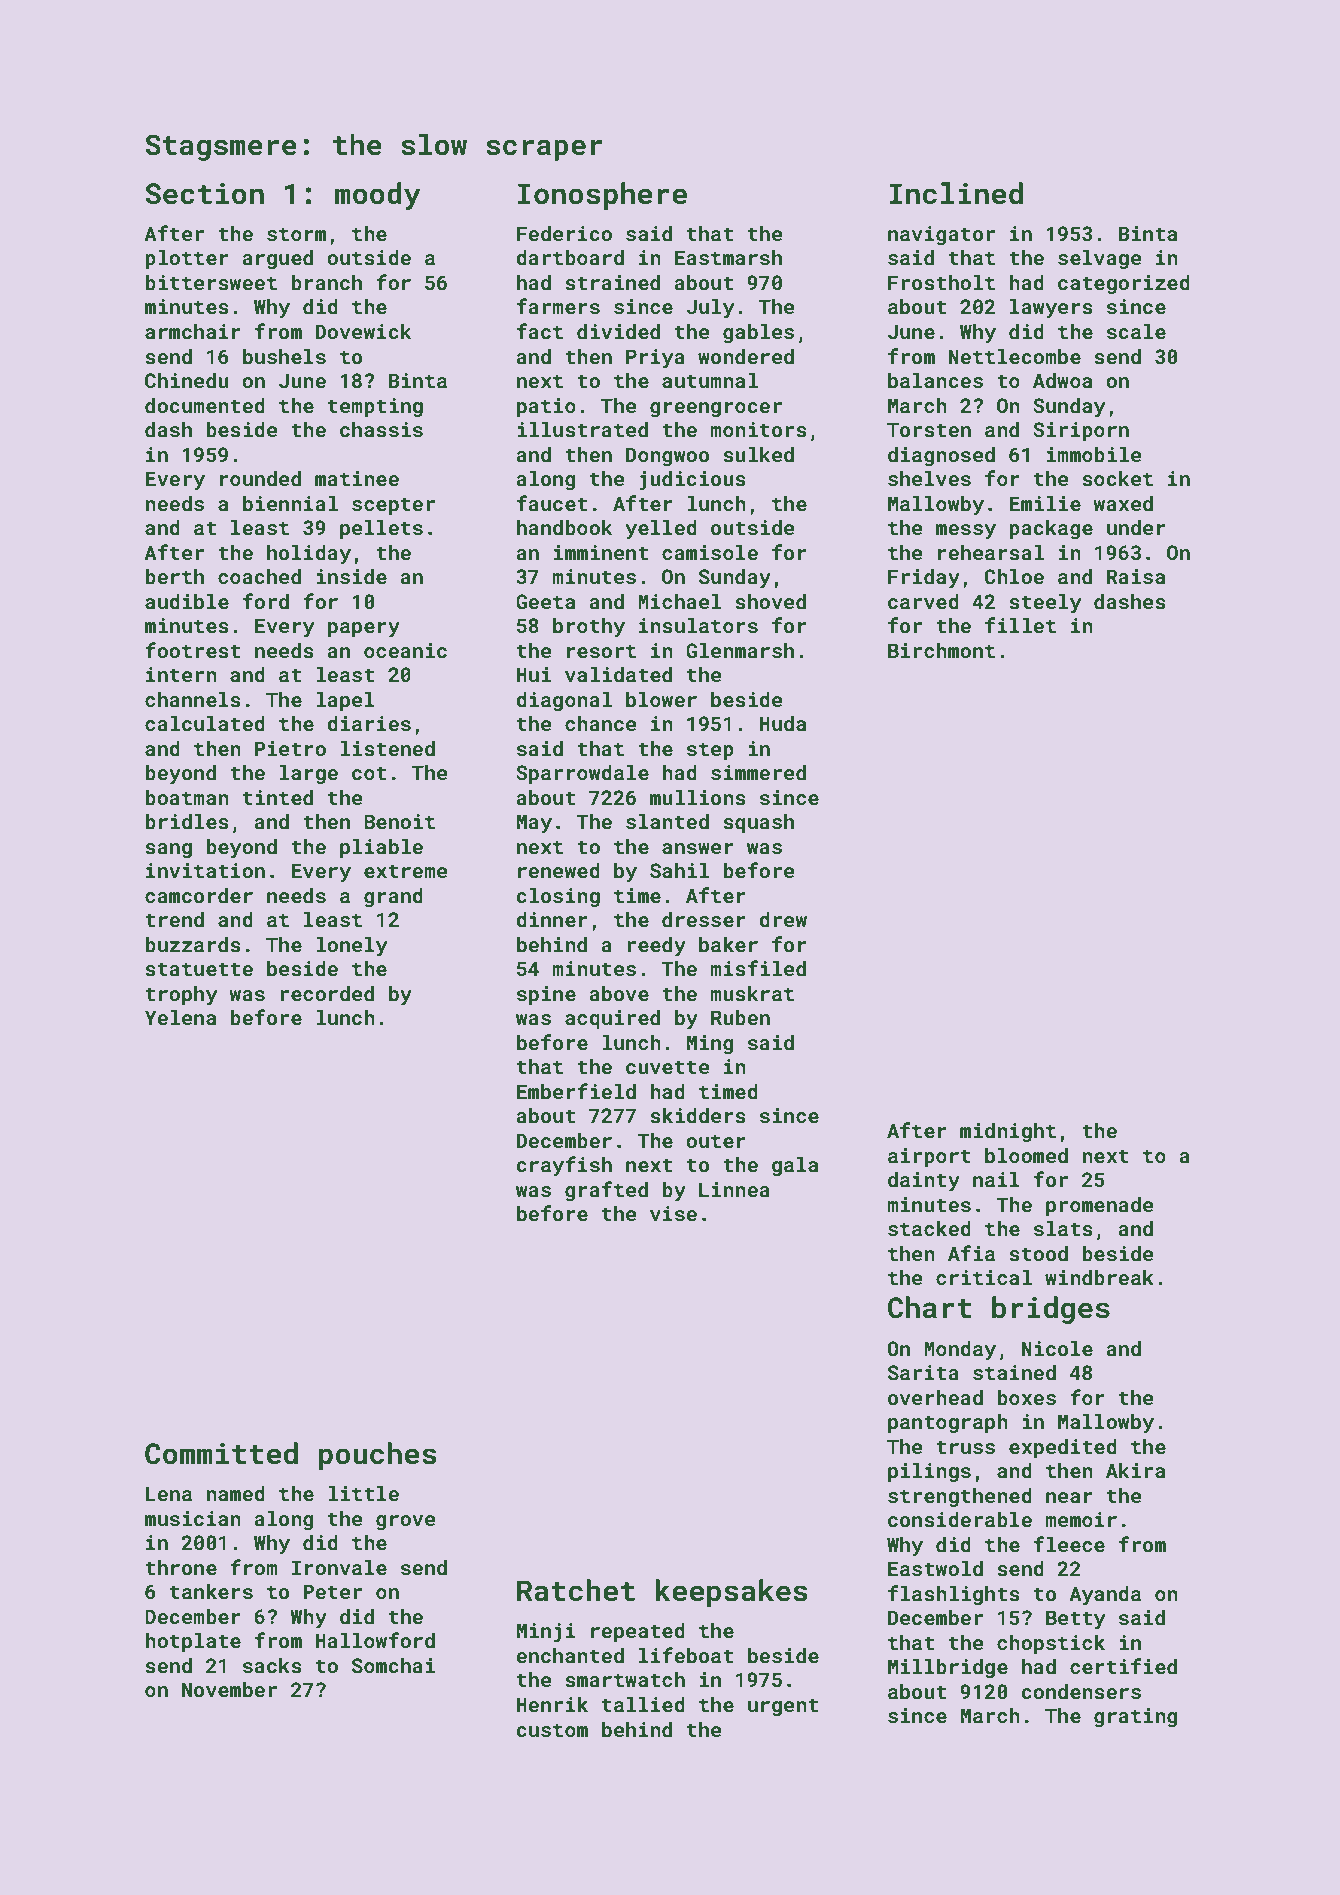 This screenshot has height=1895, width=1340. Describe the element at coordinates (406, 1522) in the screenshot. I see `grove` at that location.
